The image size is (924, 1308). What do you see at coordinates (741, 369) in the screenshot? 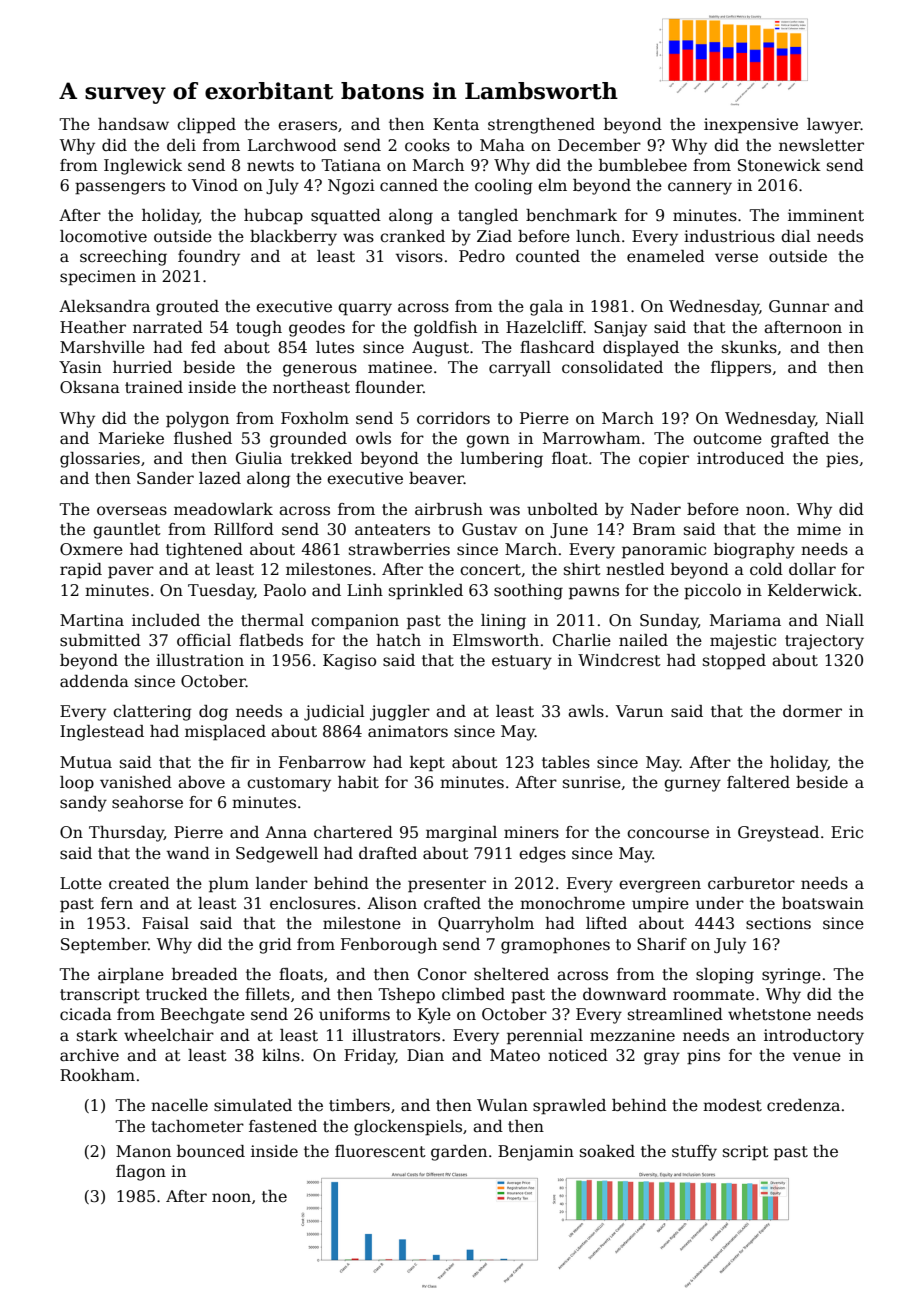
I see `flippers` at bounding box center [741, 369].
